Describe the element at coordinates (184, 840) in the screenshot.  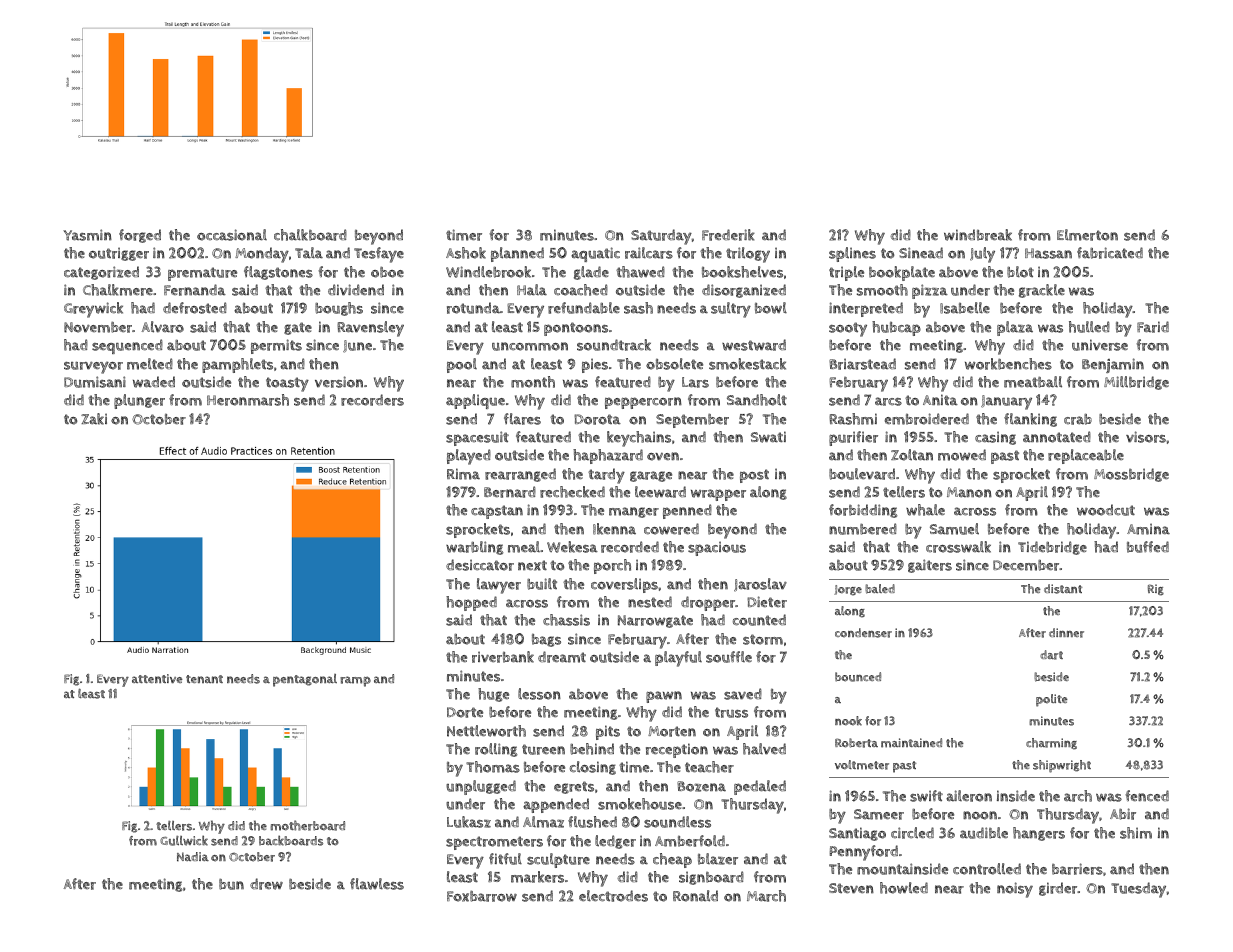
I see `Gullwick` at that location.
